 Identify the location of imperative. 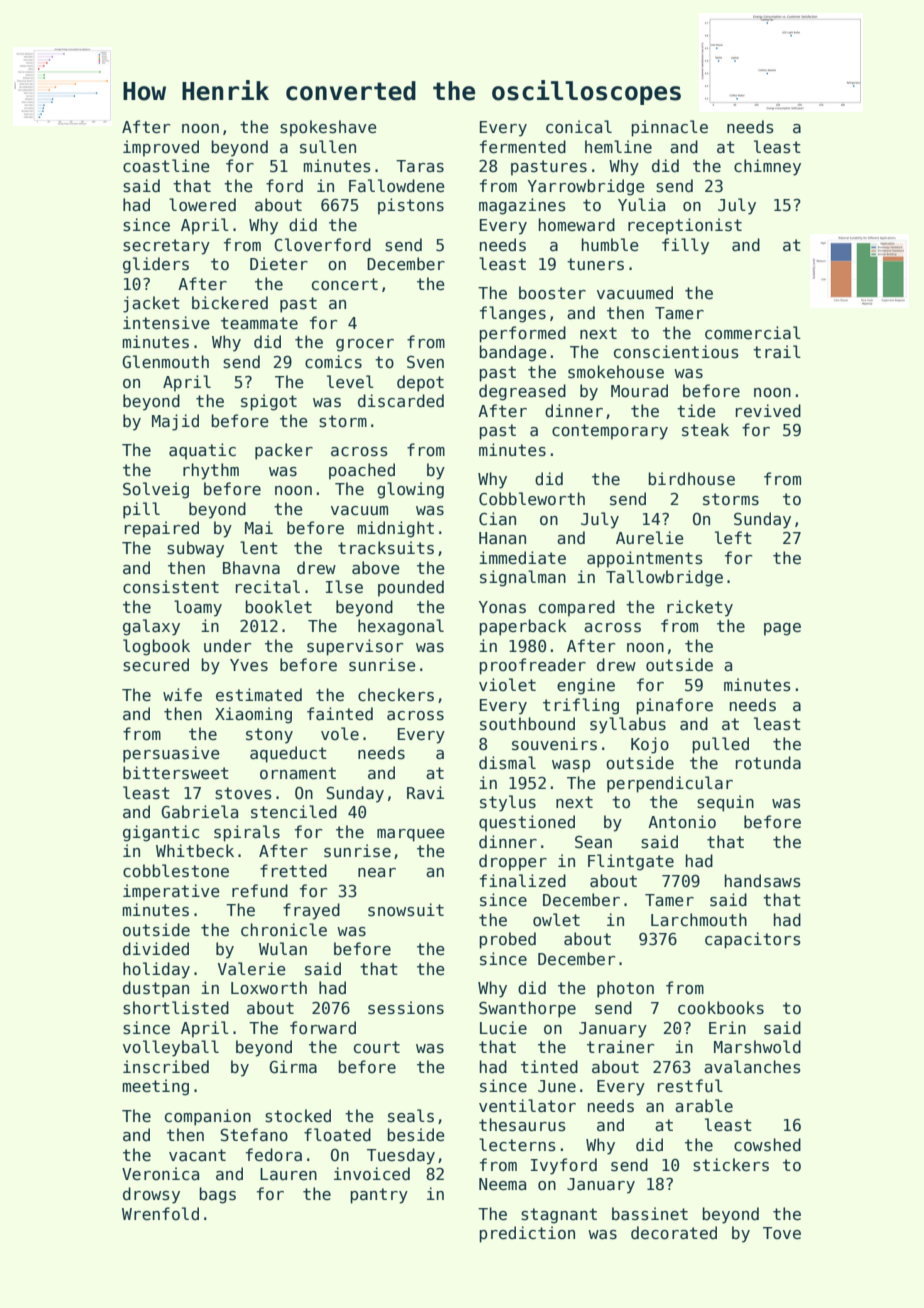
(171, 892).
